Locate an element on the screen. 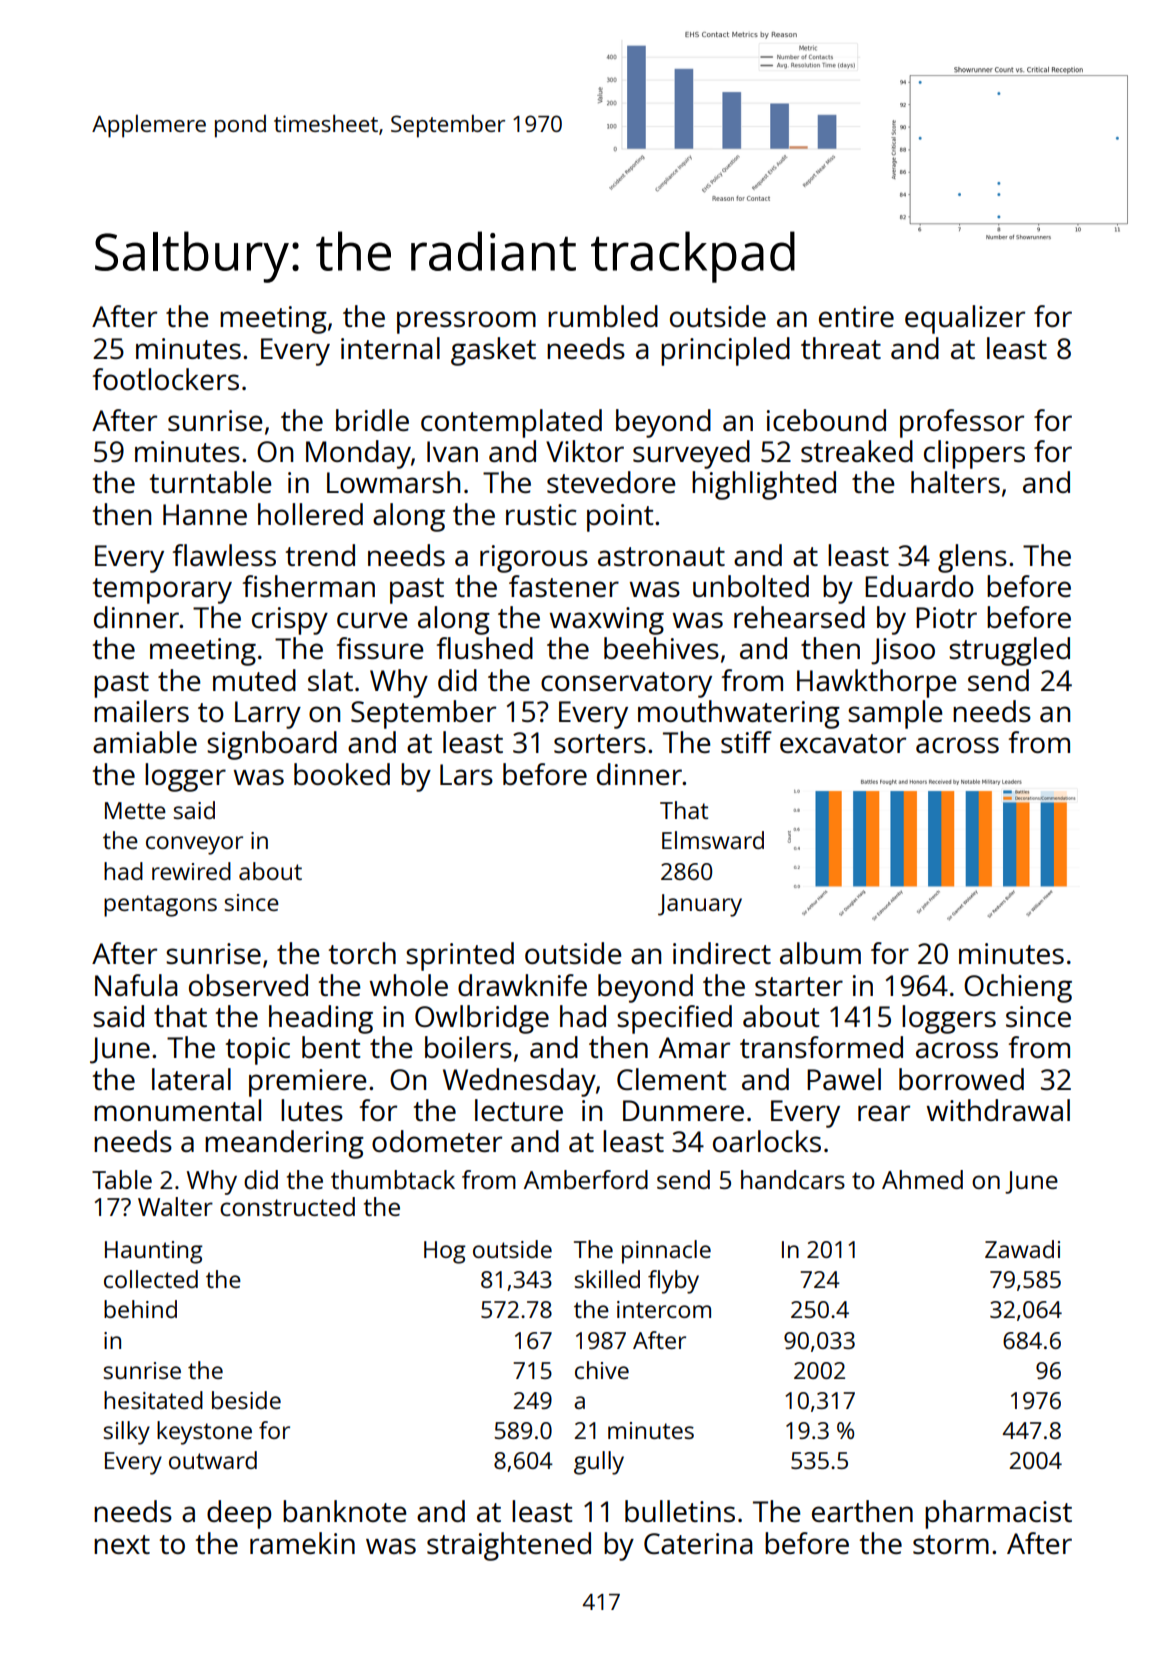  storm is located at coordinates (951, 1544).
